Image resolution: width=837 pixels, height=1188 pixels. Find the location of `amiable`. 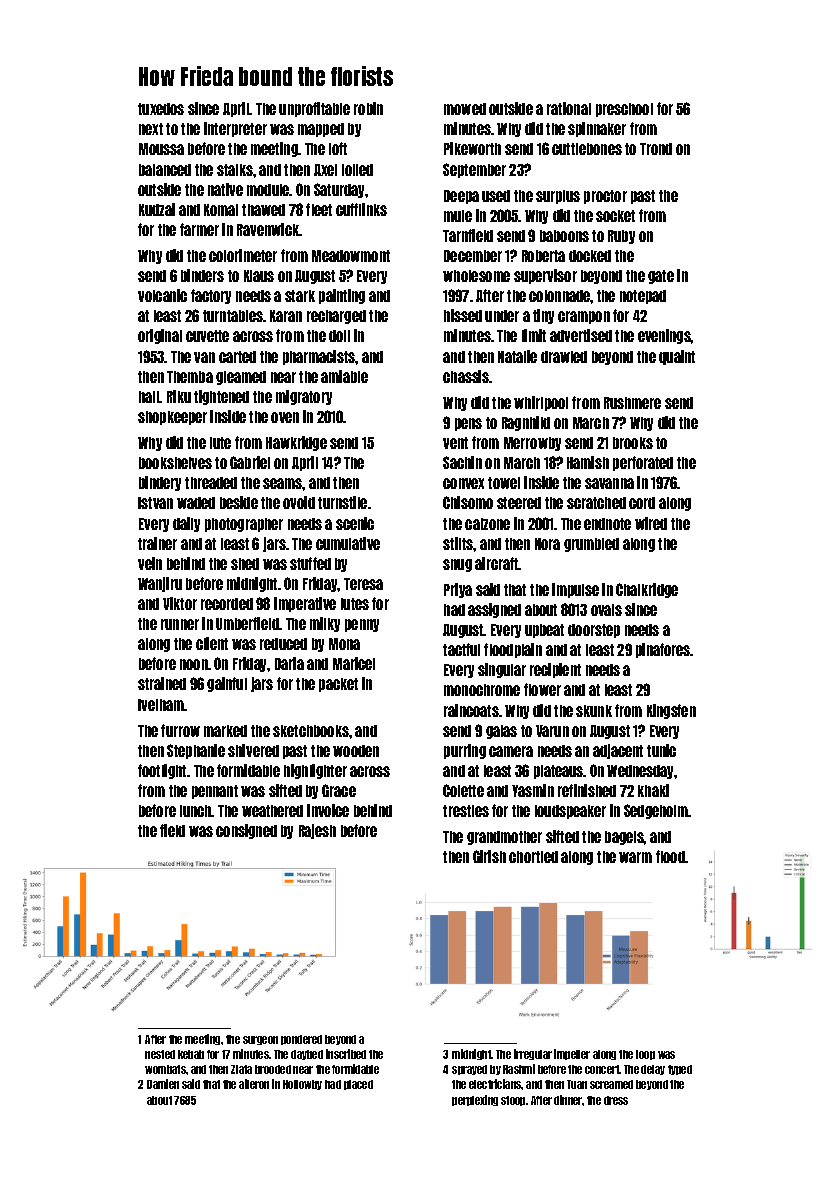

amiable is located at coordinates (344, 376).
